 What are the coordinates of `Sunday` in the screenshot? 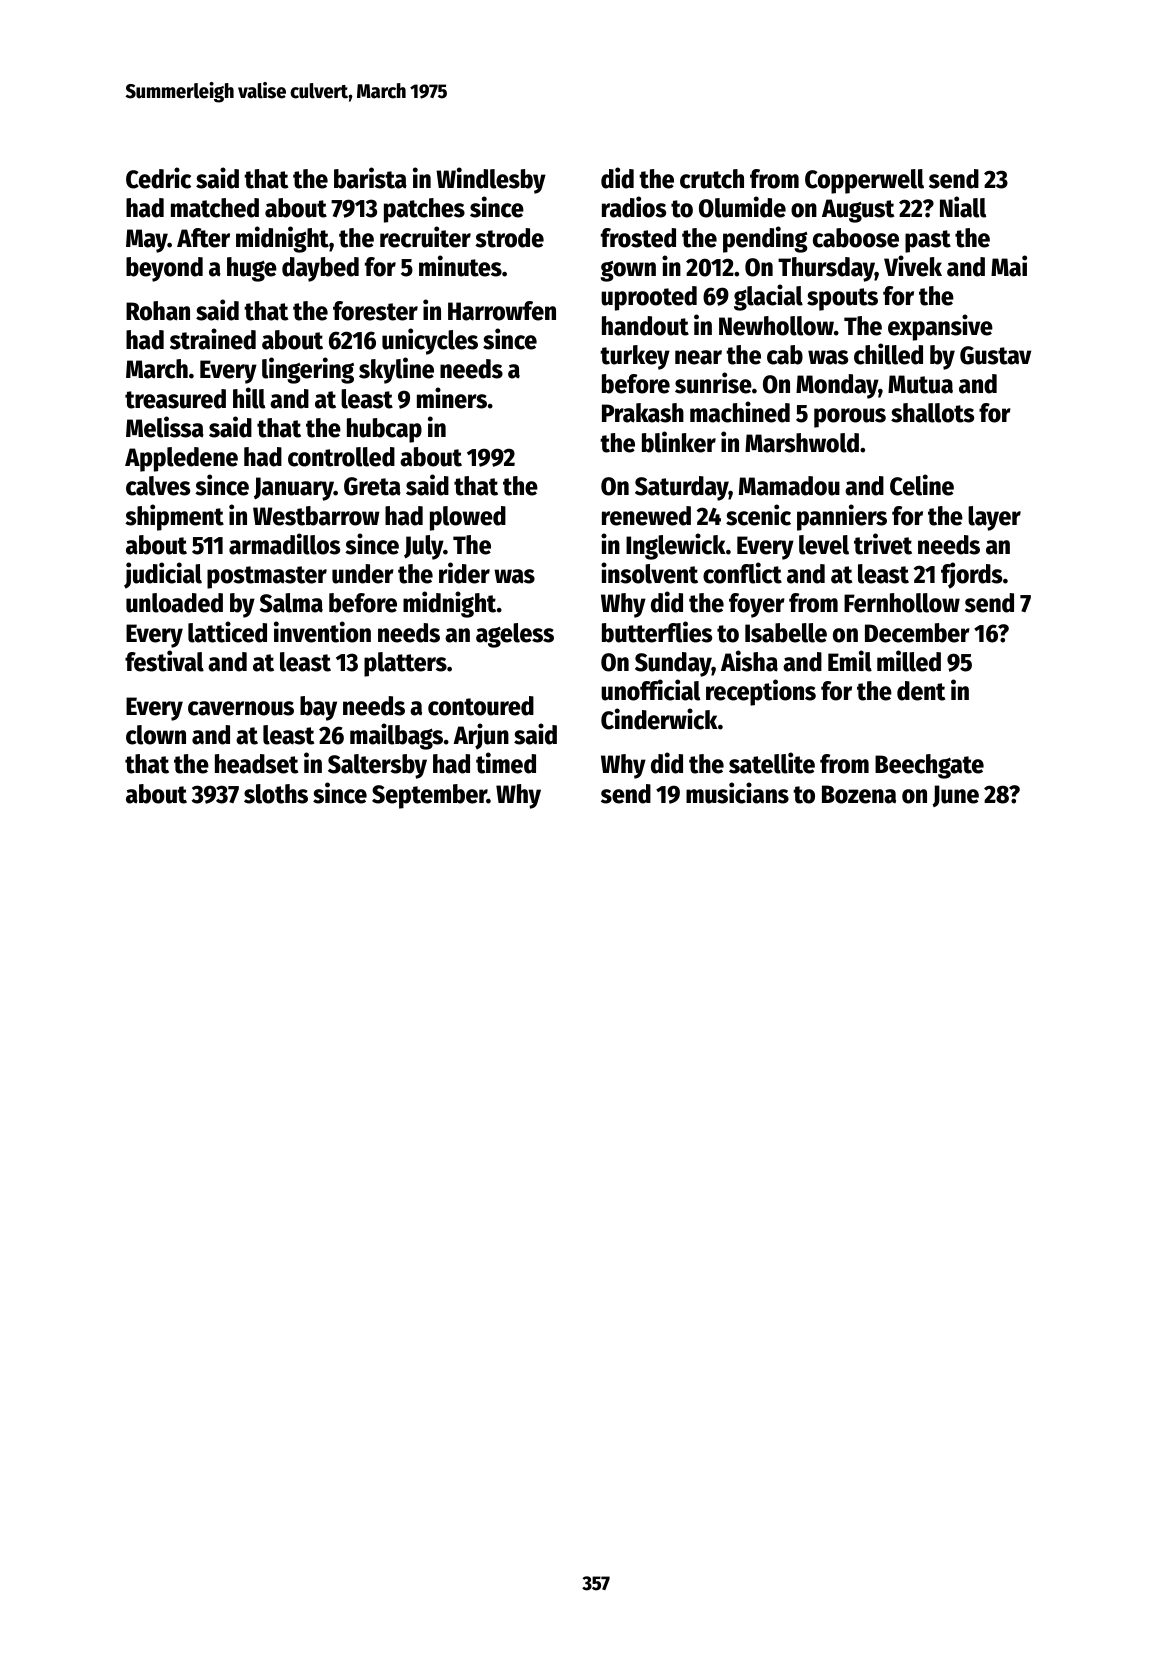 It's located at (673, 664).
